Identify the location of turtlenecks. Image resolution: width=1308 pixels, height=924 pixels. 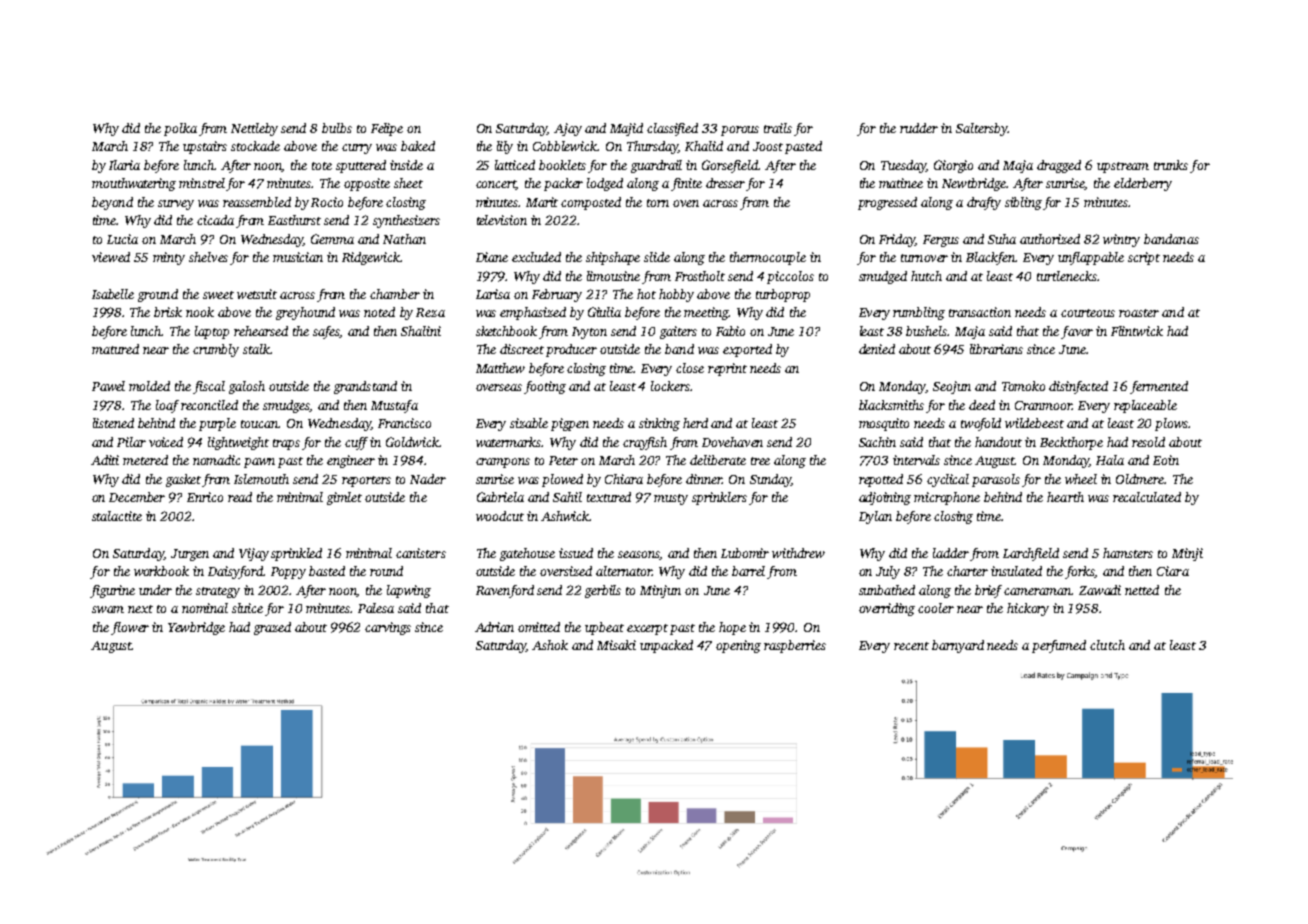
(1067, 276).
